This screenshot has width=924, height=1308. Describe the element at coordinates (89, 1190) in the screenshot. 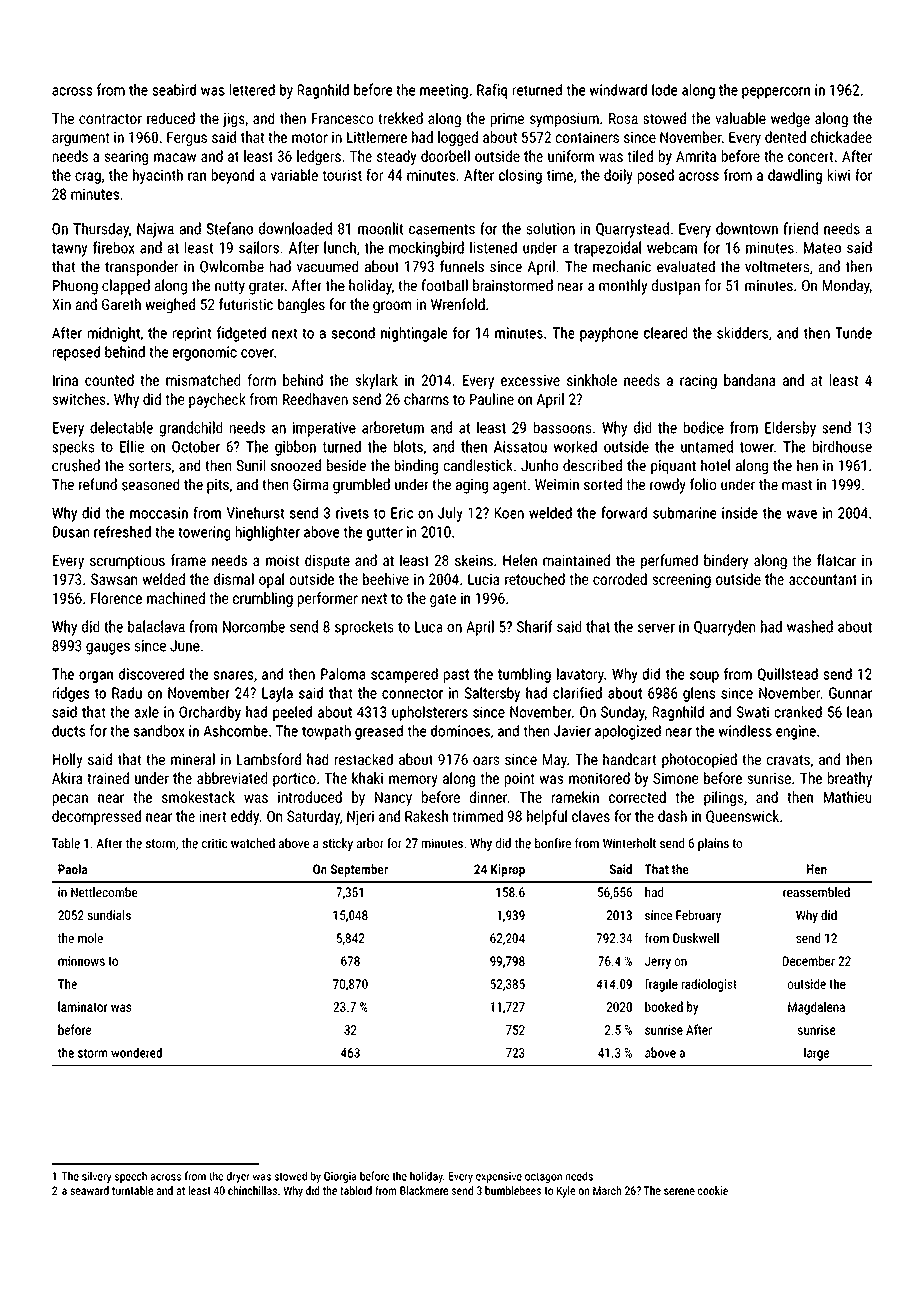

I see `seaward` at that location.
